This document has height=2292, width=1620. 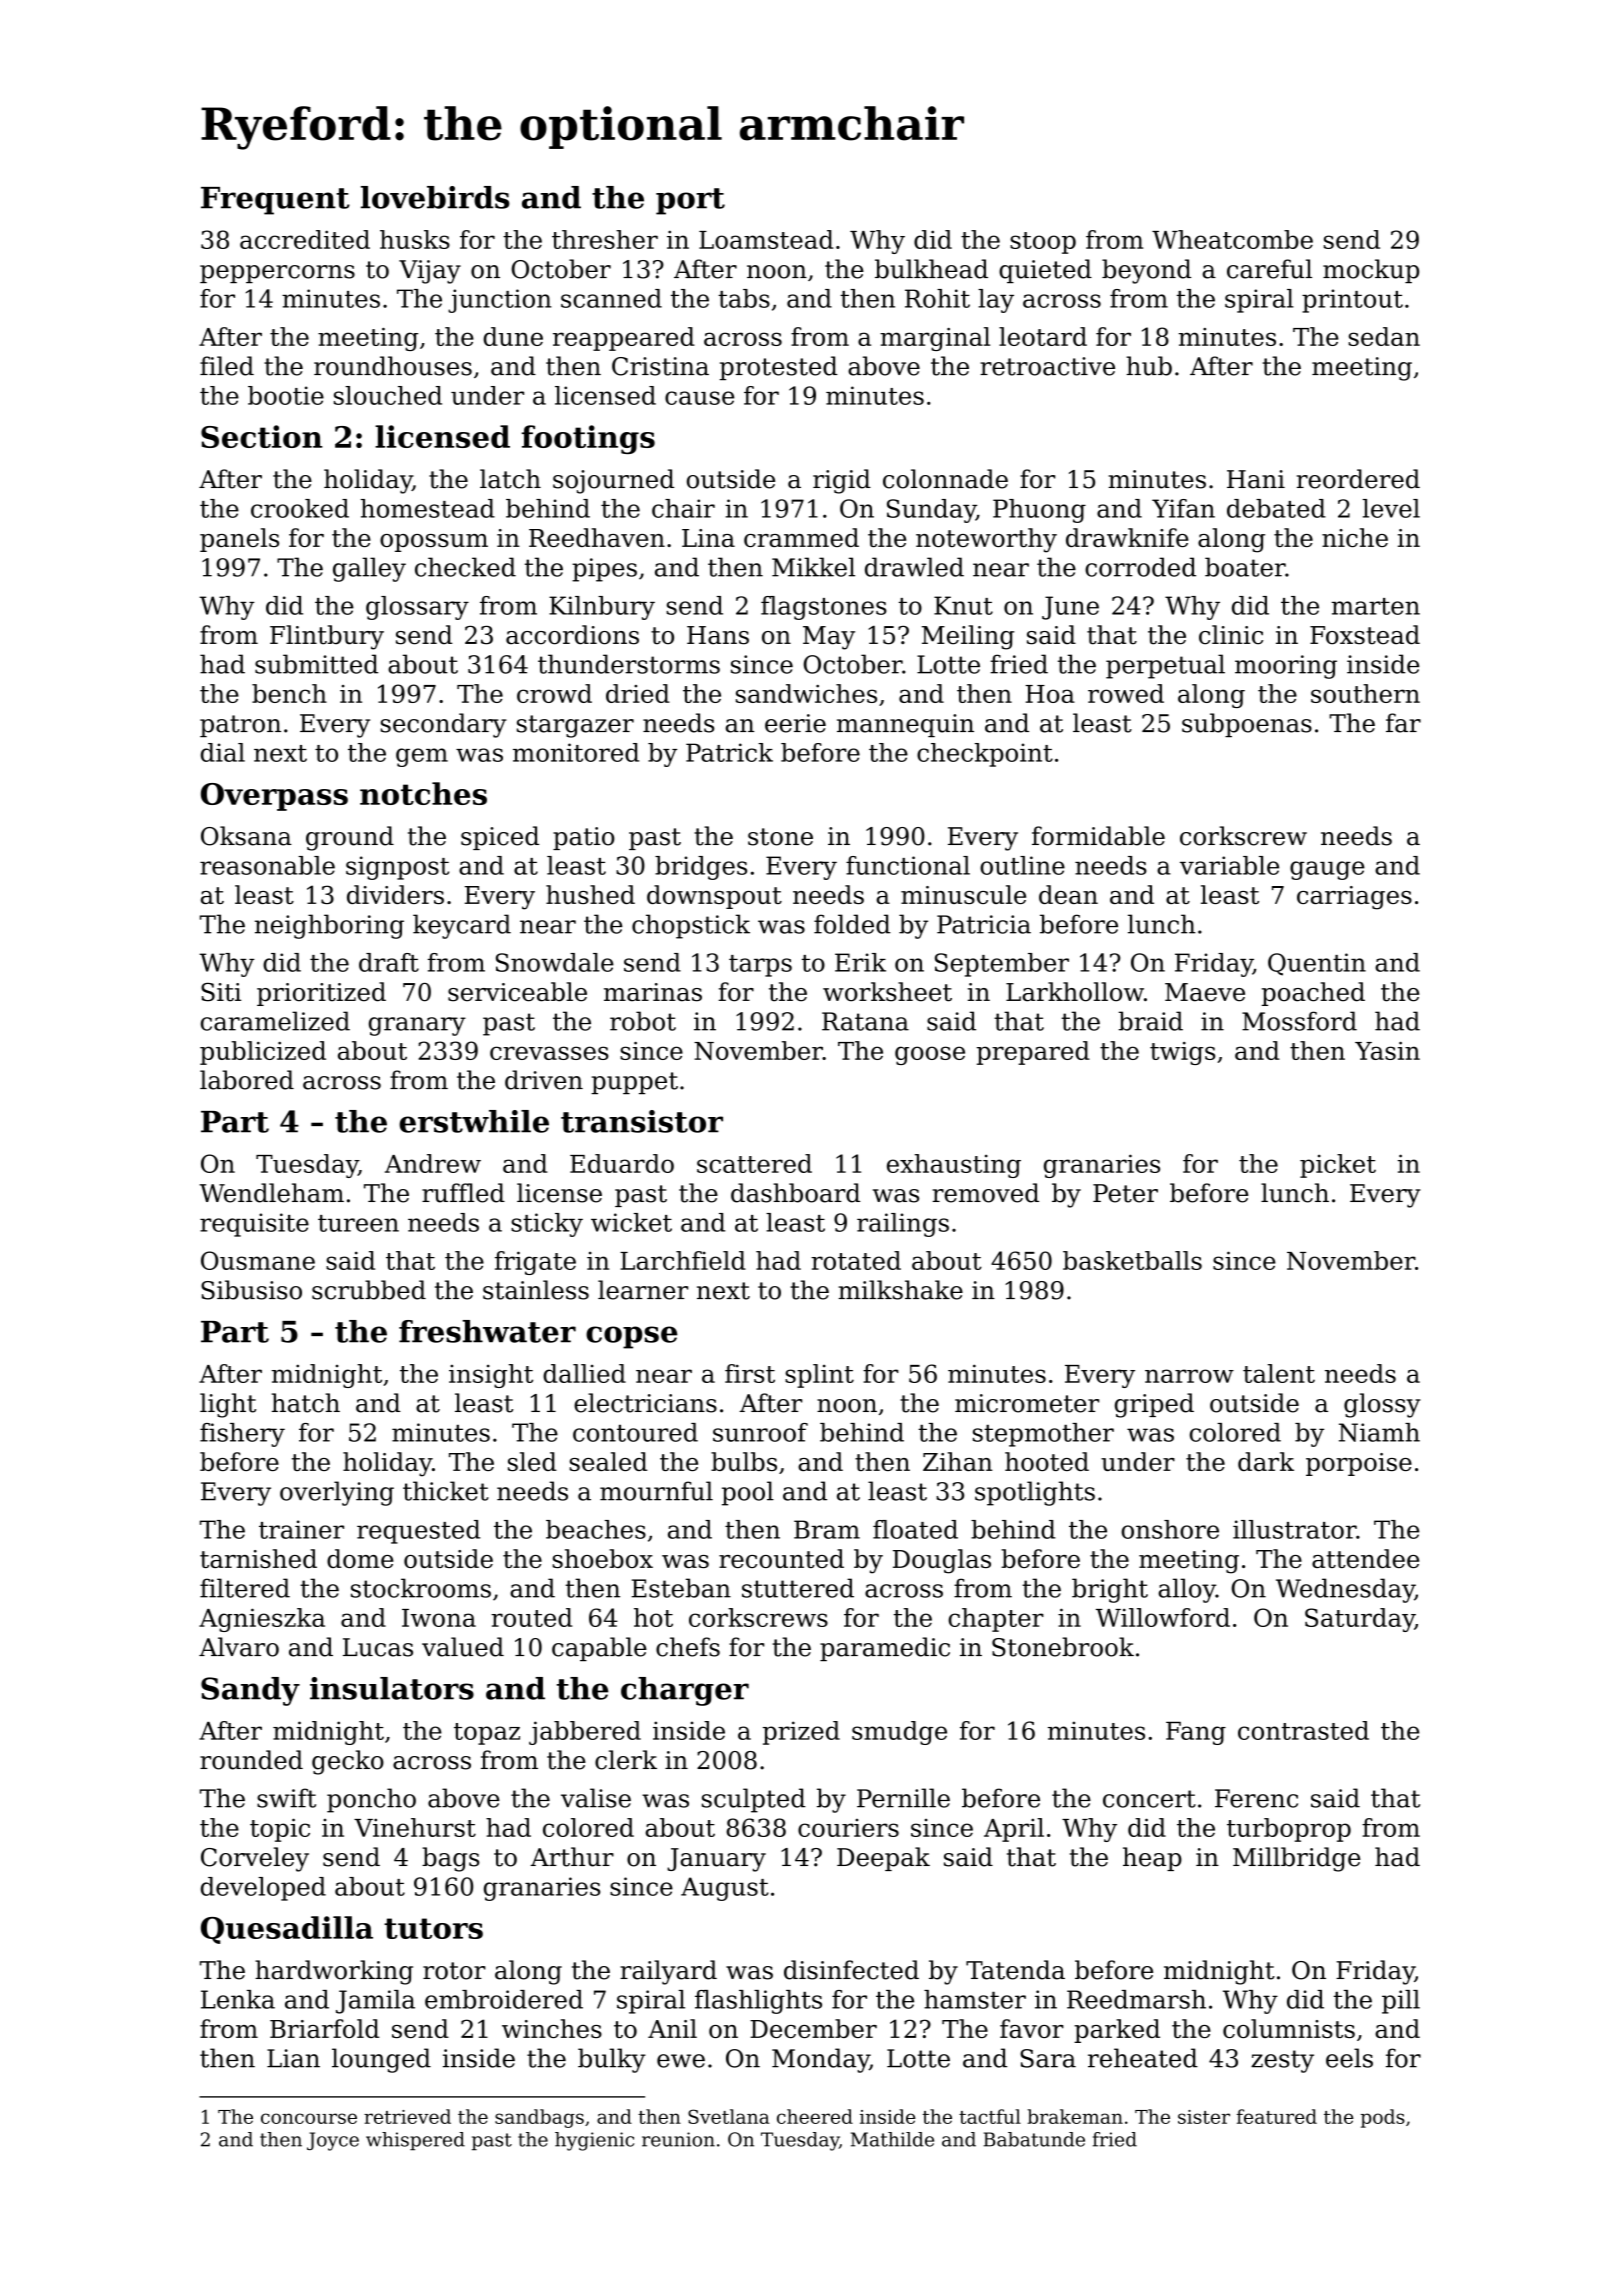 I want to click on bulkhead, so click(x=931, y=269).
